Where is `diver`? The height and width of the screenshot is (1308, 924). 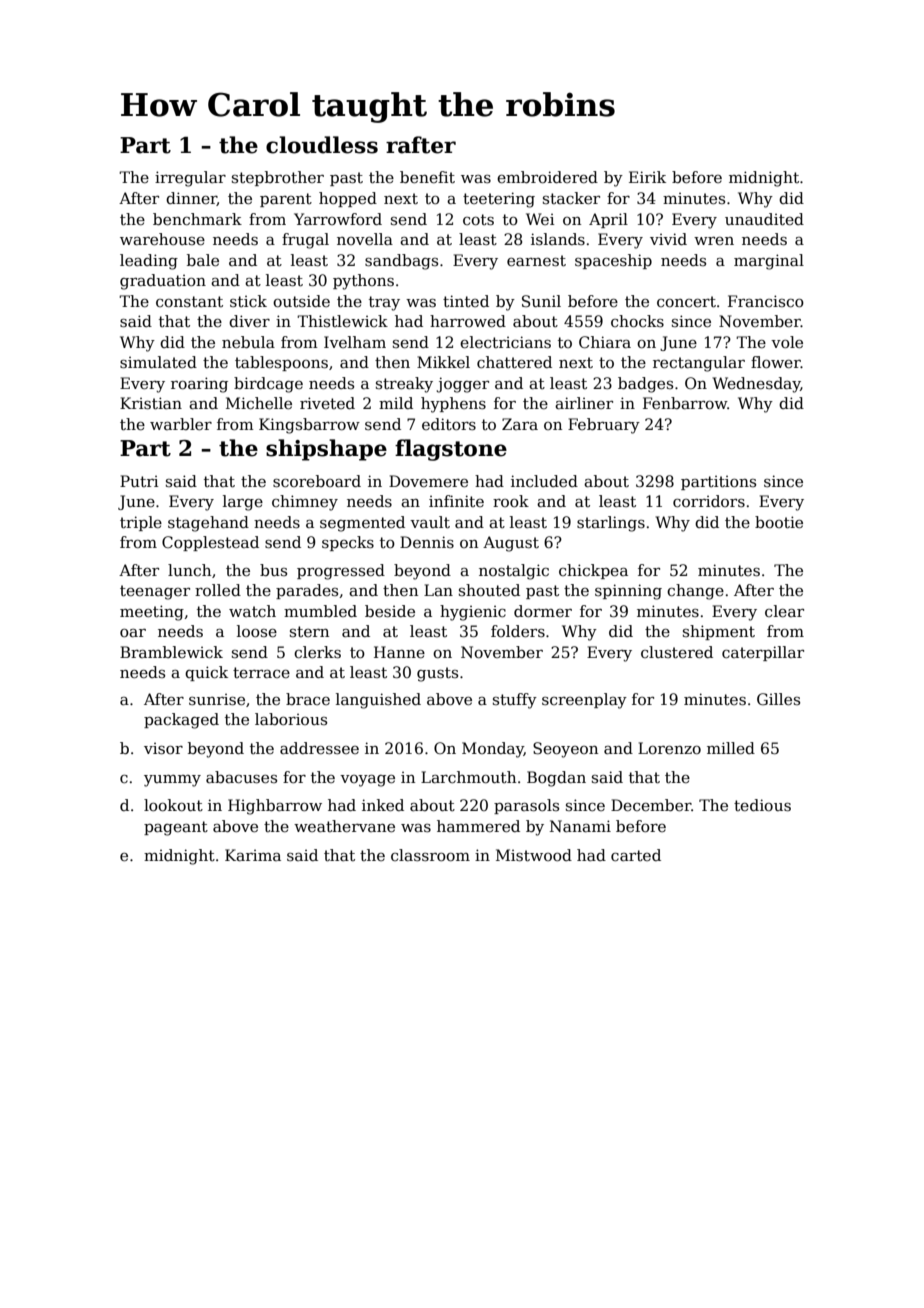
diver is located at coordinates (249, 321).
